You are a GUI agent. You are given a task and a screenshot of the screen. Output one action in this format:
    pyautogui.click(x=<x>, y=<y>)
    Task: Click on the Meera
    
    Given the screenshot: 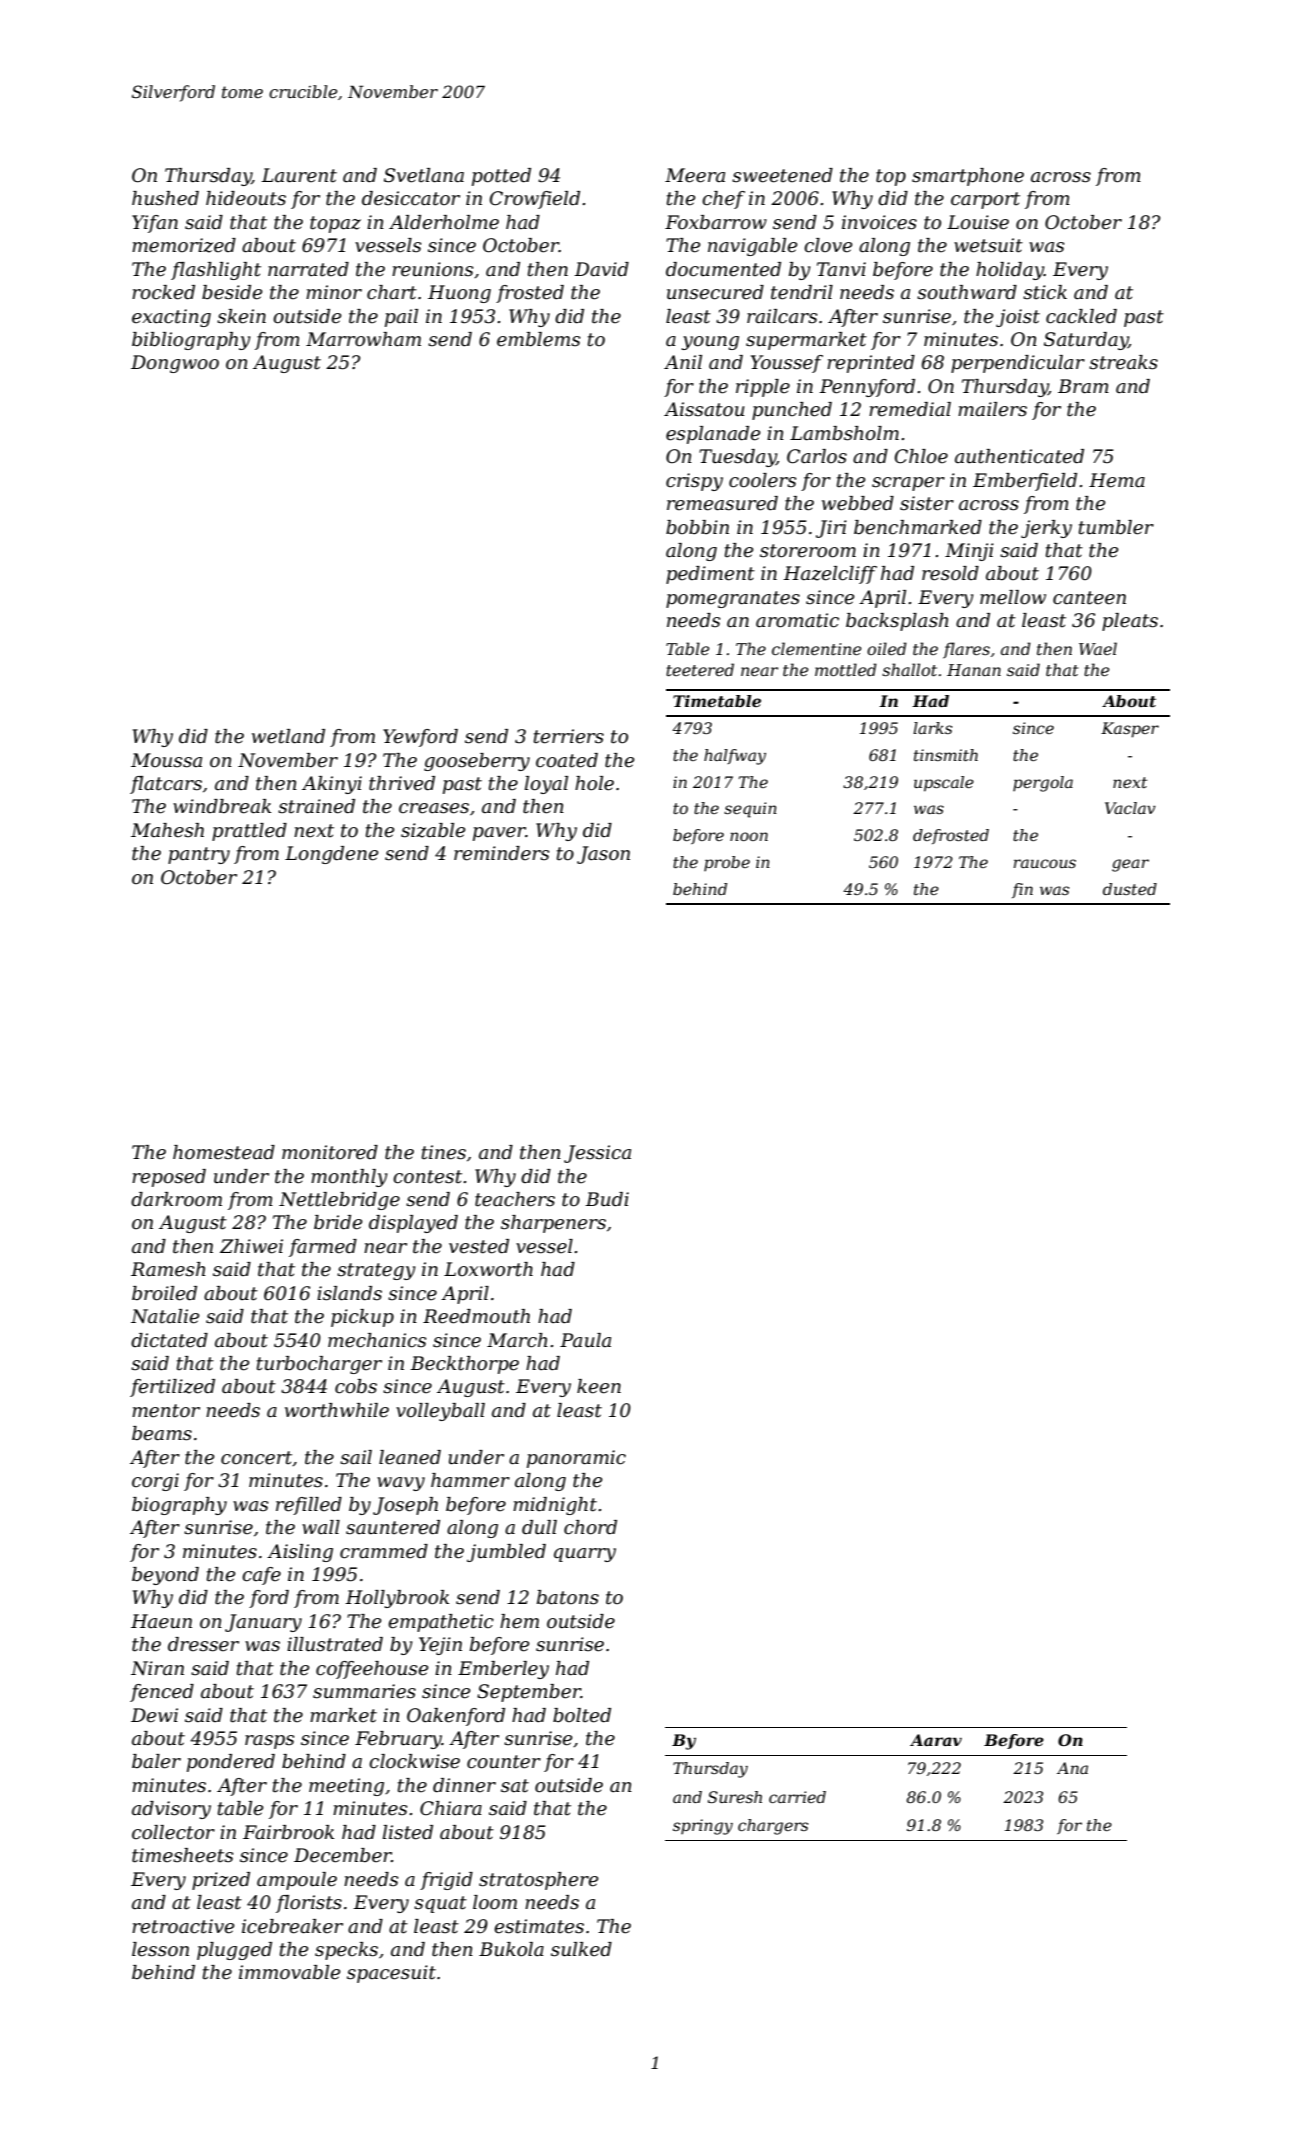 What is the action you would take?
    pyautogui.click(x=695, y=175)
